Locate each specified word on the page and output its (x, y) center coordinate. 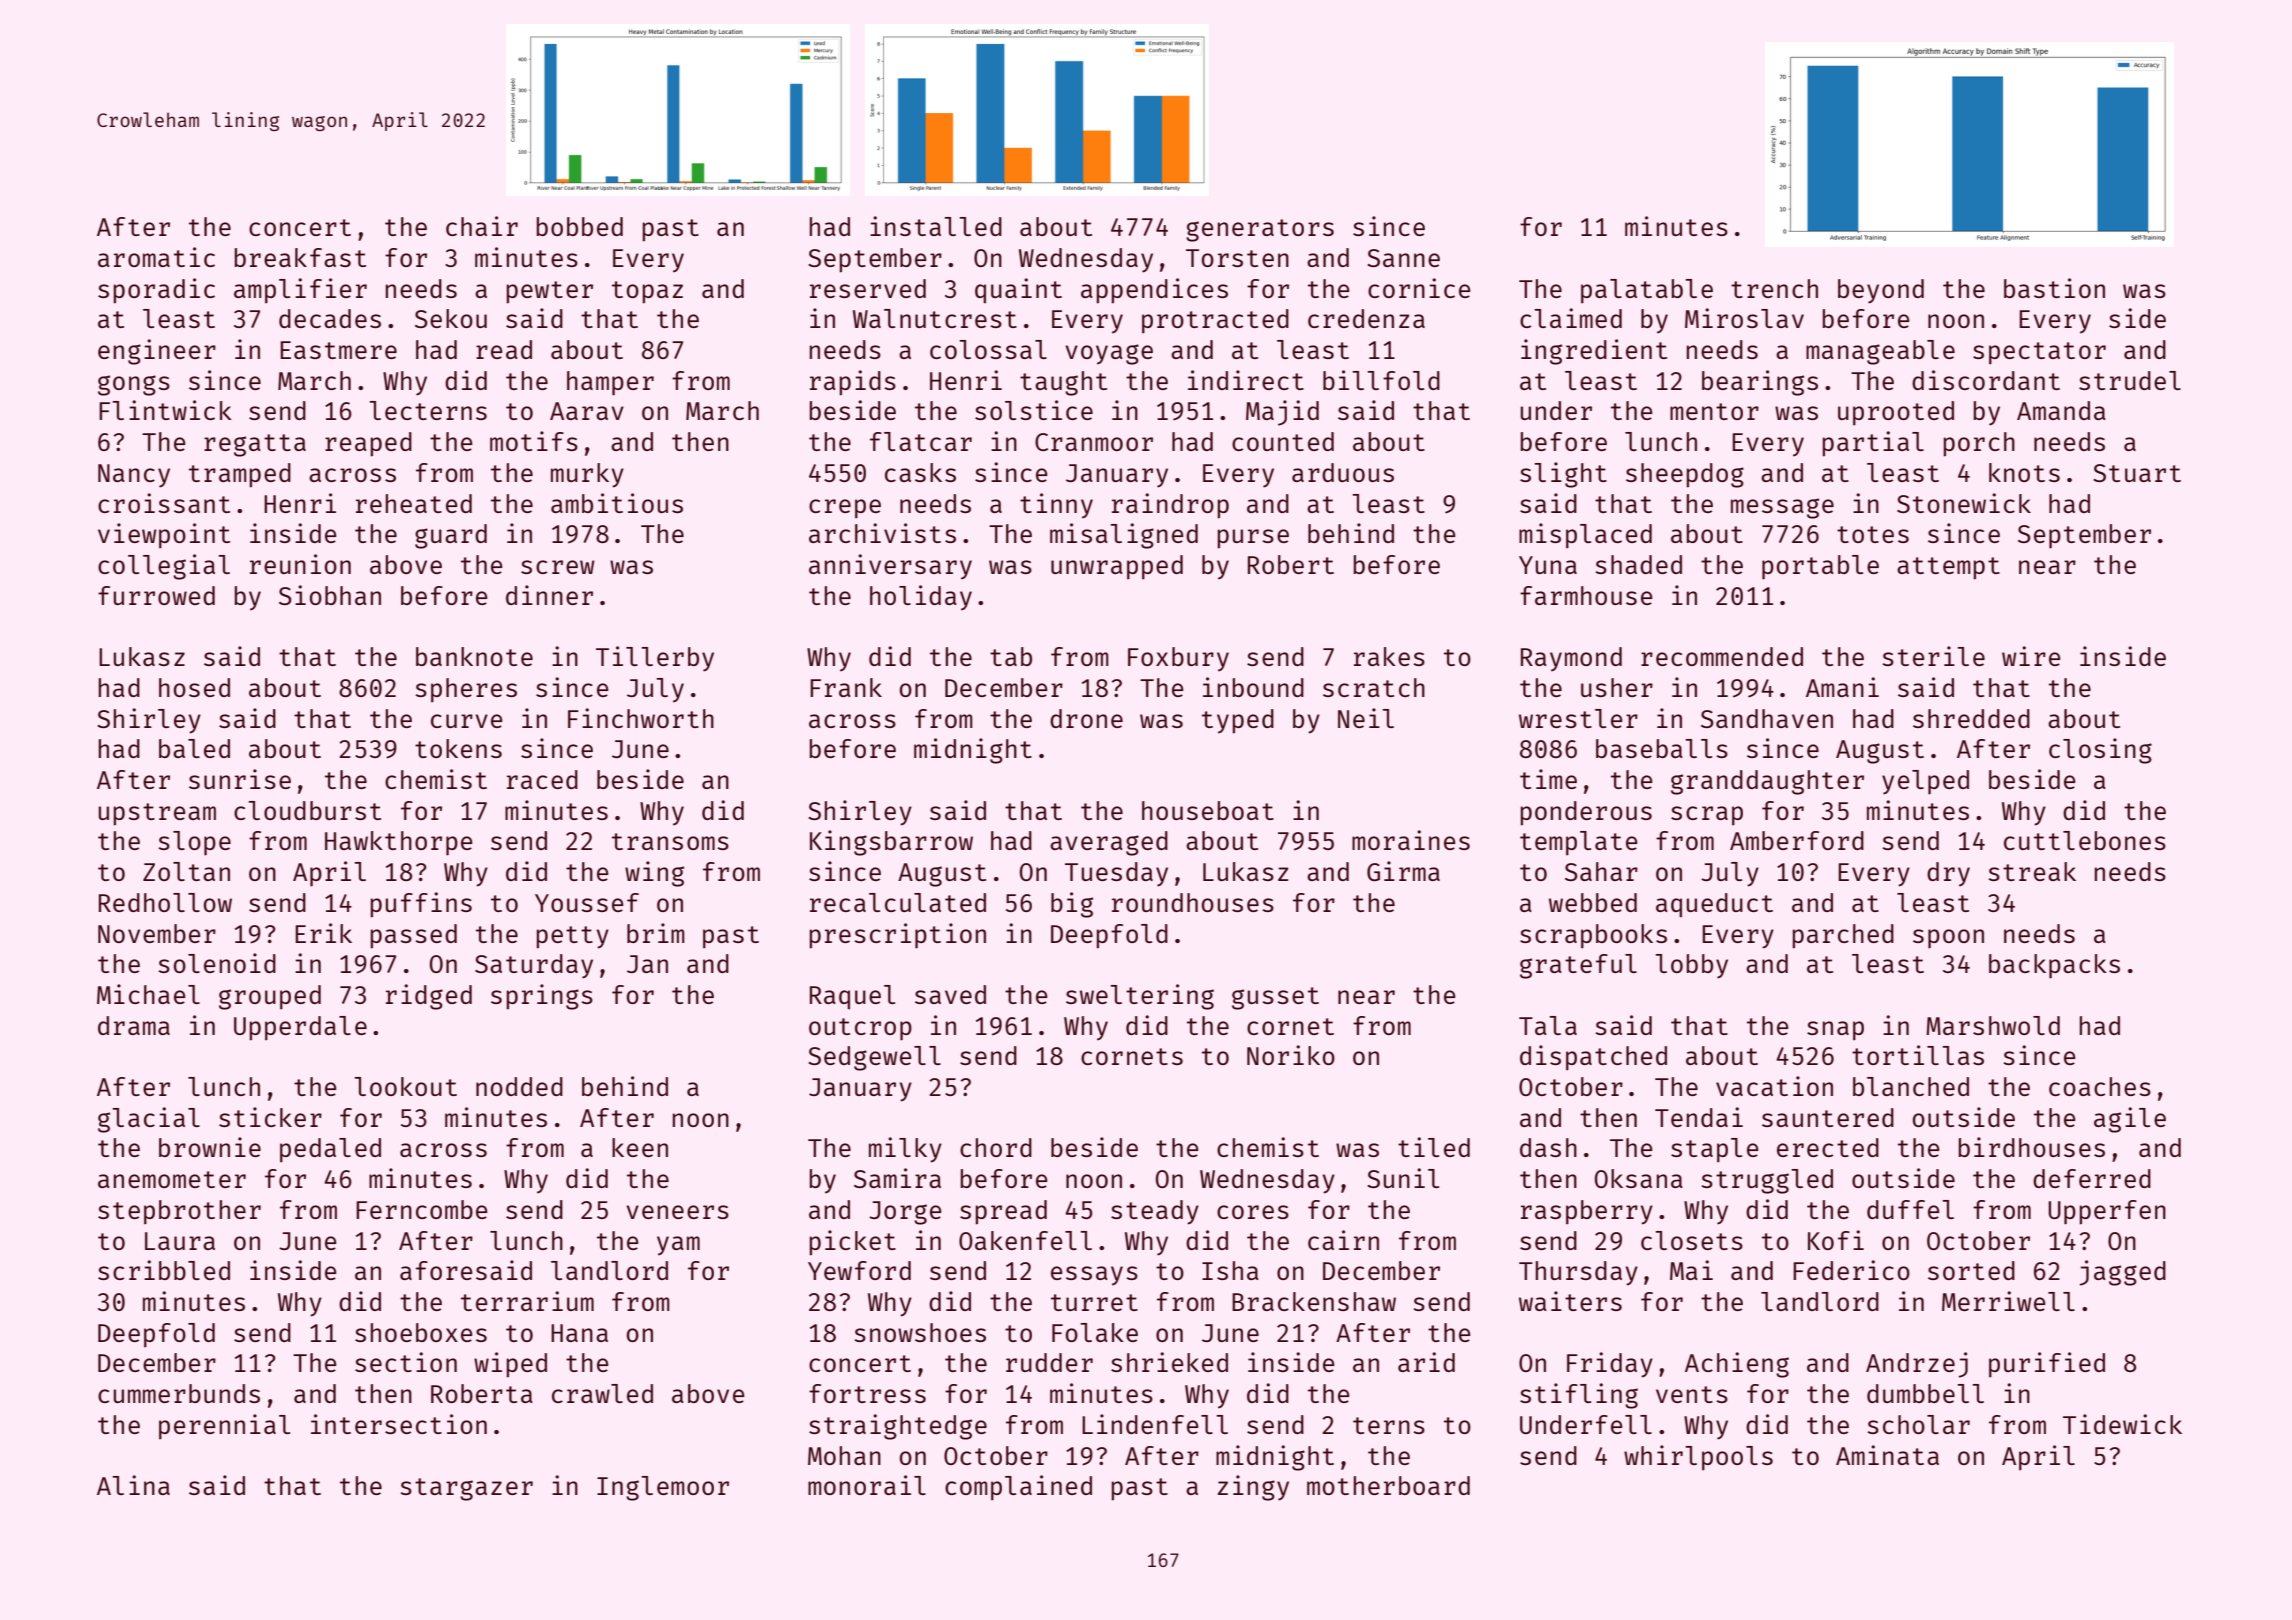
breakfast (300, 257)
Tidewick (2122, 1424)
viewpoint (164, 536)
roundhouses (1193, 902)
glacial (149, 1120)
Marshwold (1993, 1025)
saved (950, 994)
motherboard (1388, 1485)
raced (542, 779)
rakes (1389, 656)
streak (2032, 871)
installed (936, 226)
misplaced (1585, 536)
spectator (2039, 353)
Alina (133, 1485)
